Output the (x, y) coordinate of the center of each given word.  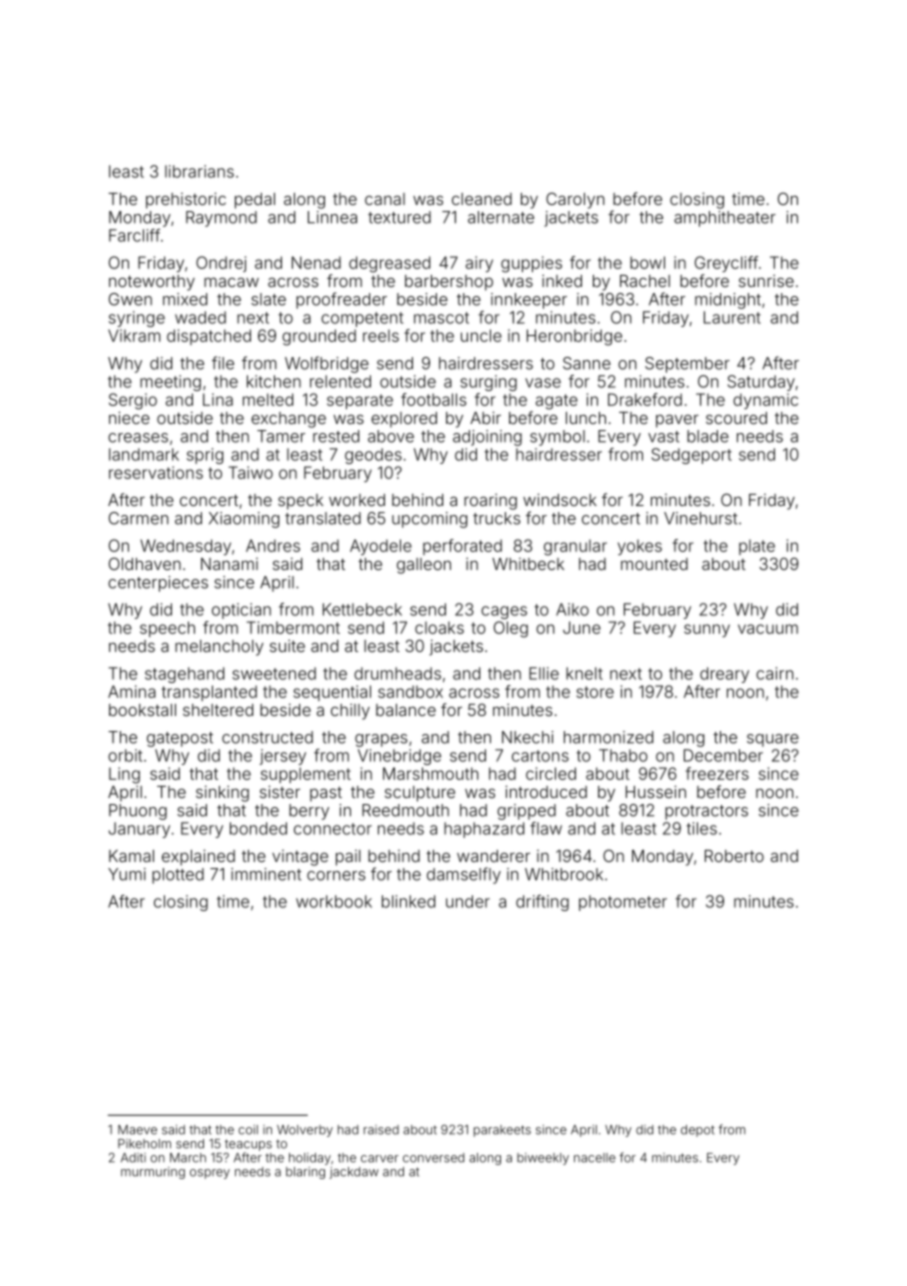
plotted (178, 876)
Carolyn (575, 200)
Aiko (572, 609)
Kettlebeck (362, 609)
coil (248, 1130)
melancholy (219, 648)
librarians (199, 171)
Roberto (734, 856)
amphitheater (725, 219)
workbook (334, 901)
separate (360, 401)
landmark (144, 454)
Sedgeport (692, 456)
